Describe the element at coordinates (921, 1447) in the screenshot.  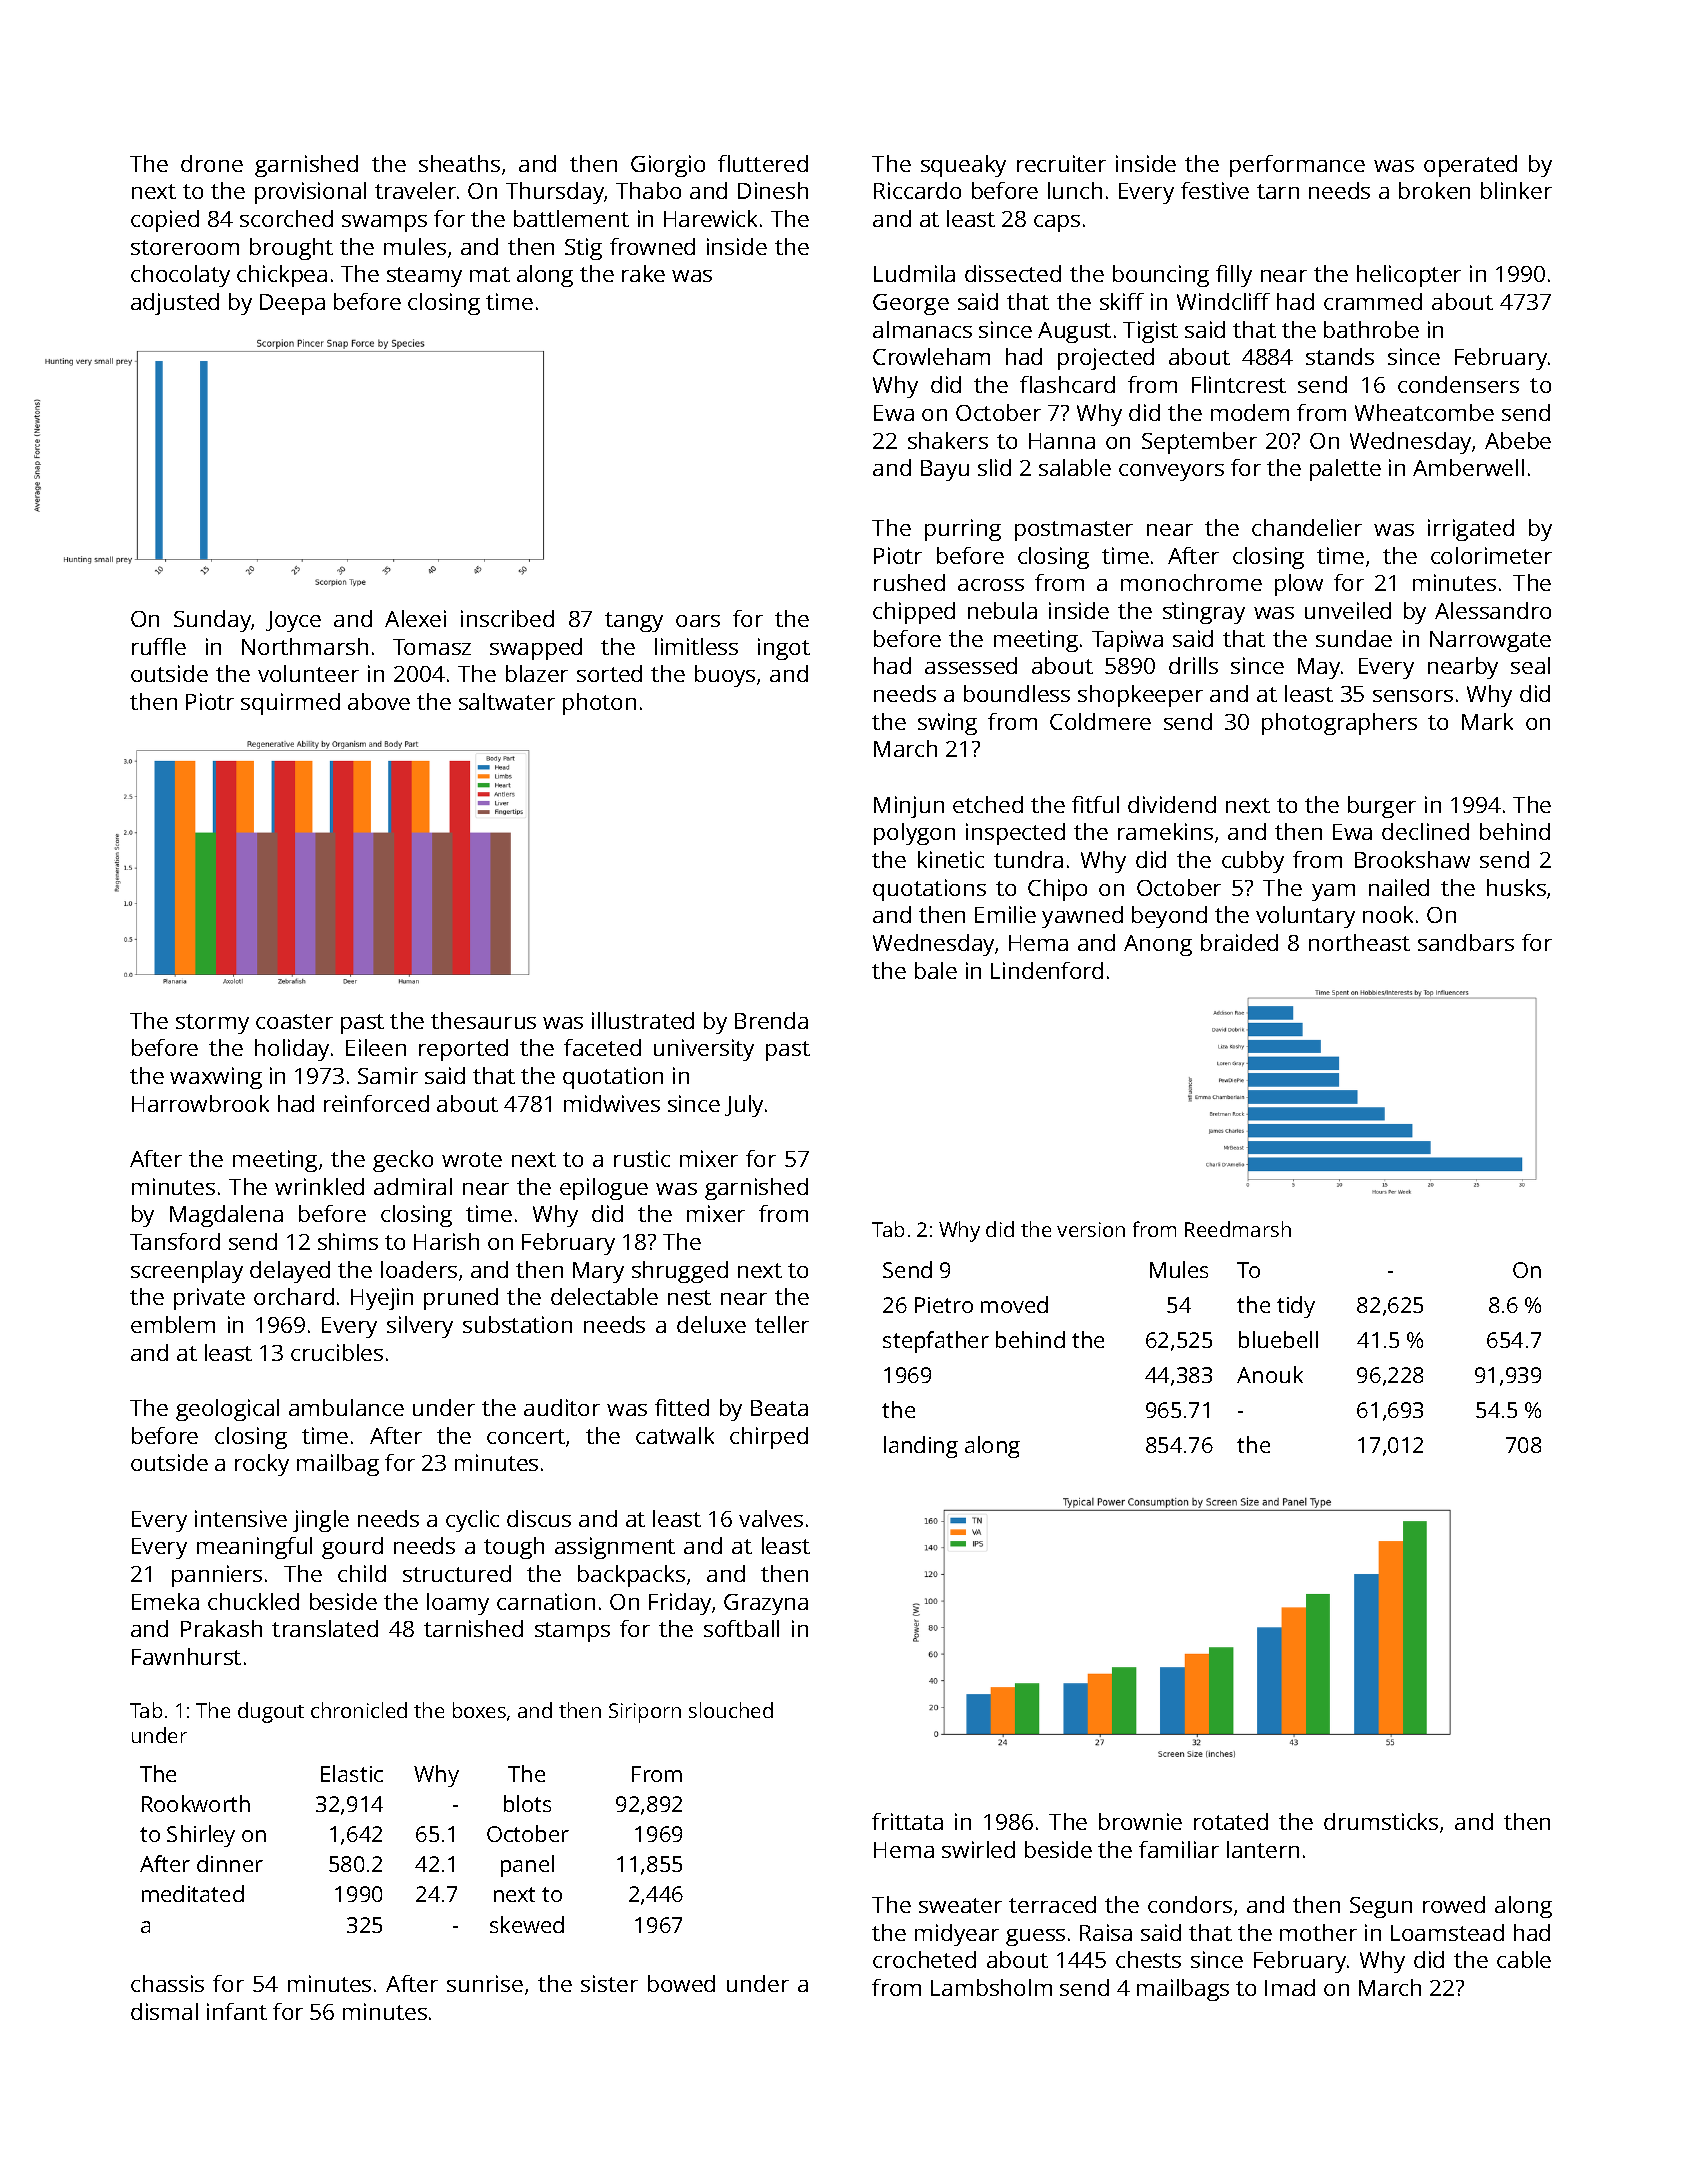
I see `landing` at that location.
